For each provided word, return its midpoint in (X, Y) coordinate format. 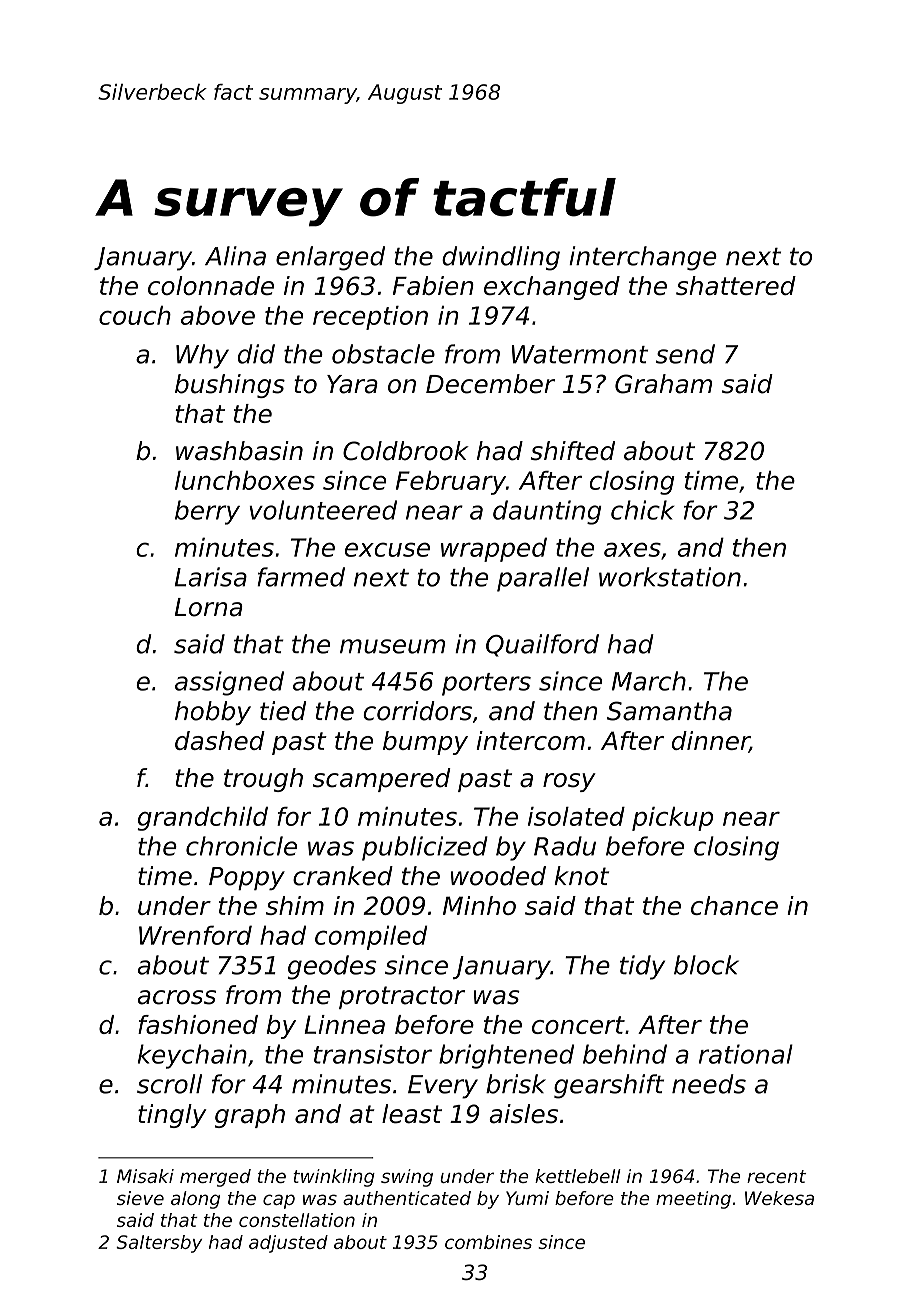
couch (135, 315)
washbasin (239, 451)
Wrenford (195, 935)
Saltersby (159, 1244)
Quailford (542, 645)
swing (407, 1178)
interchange (643, 258)
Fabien (433, 285)
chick (643, 510)
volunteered (323, 510)
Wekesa (779, 1198)
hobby (213, 713)
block (706, 965)
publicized (425, 848)
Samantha (669, 711)
